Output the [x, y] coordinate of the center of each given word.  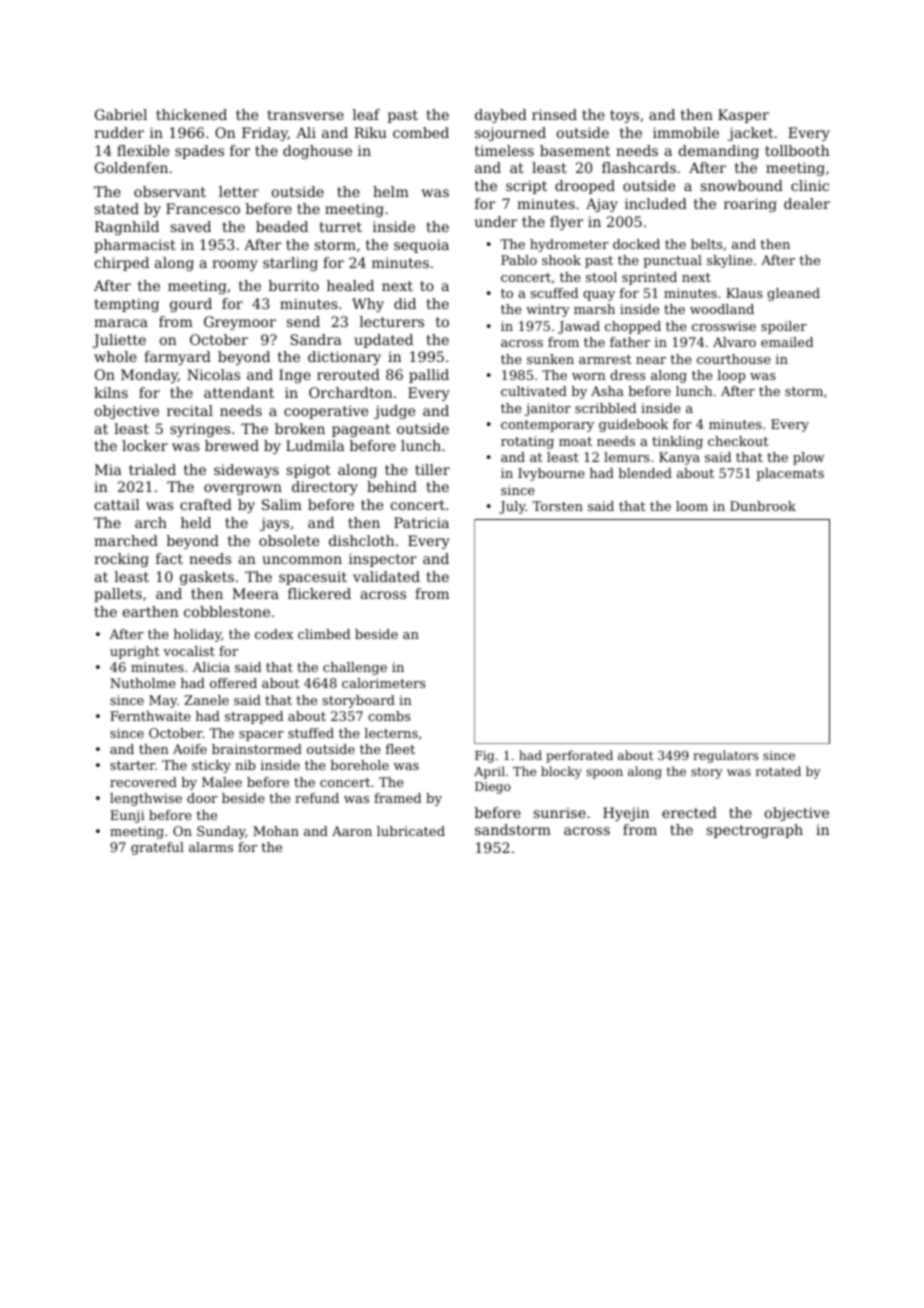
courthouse [733, 359]
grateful [157, 848]
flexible [143, 150]
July [512, 507]
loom [692, 506]
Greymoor [240, 323]
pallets [118, 595]
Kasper [743, 116]
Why [368, 305]
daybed [501, 116]
